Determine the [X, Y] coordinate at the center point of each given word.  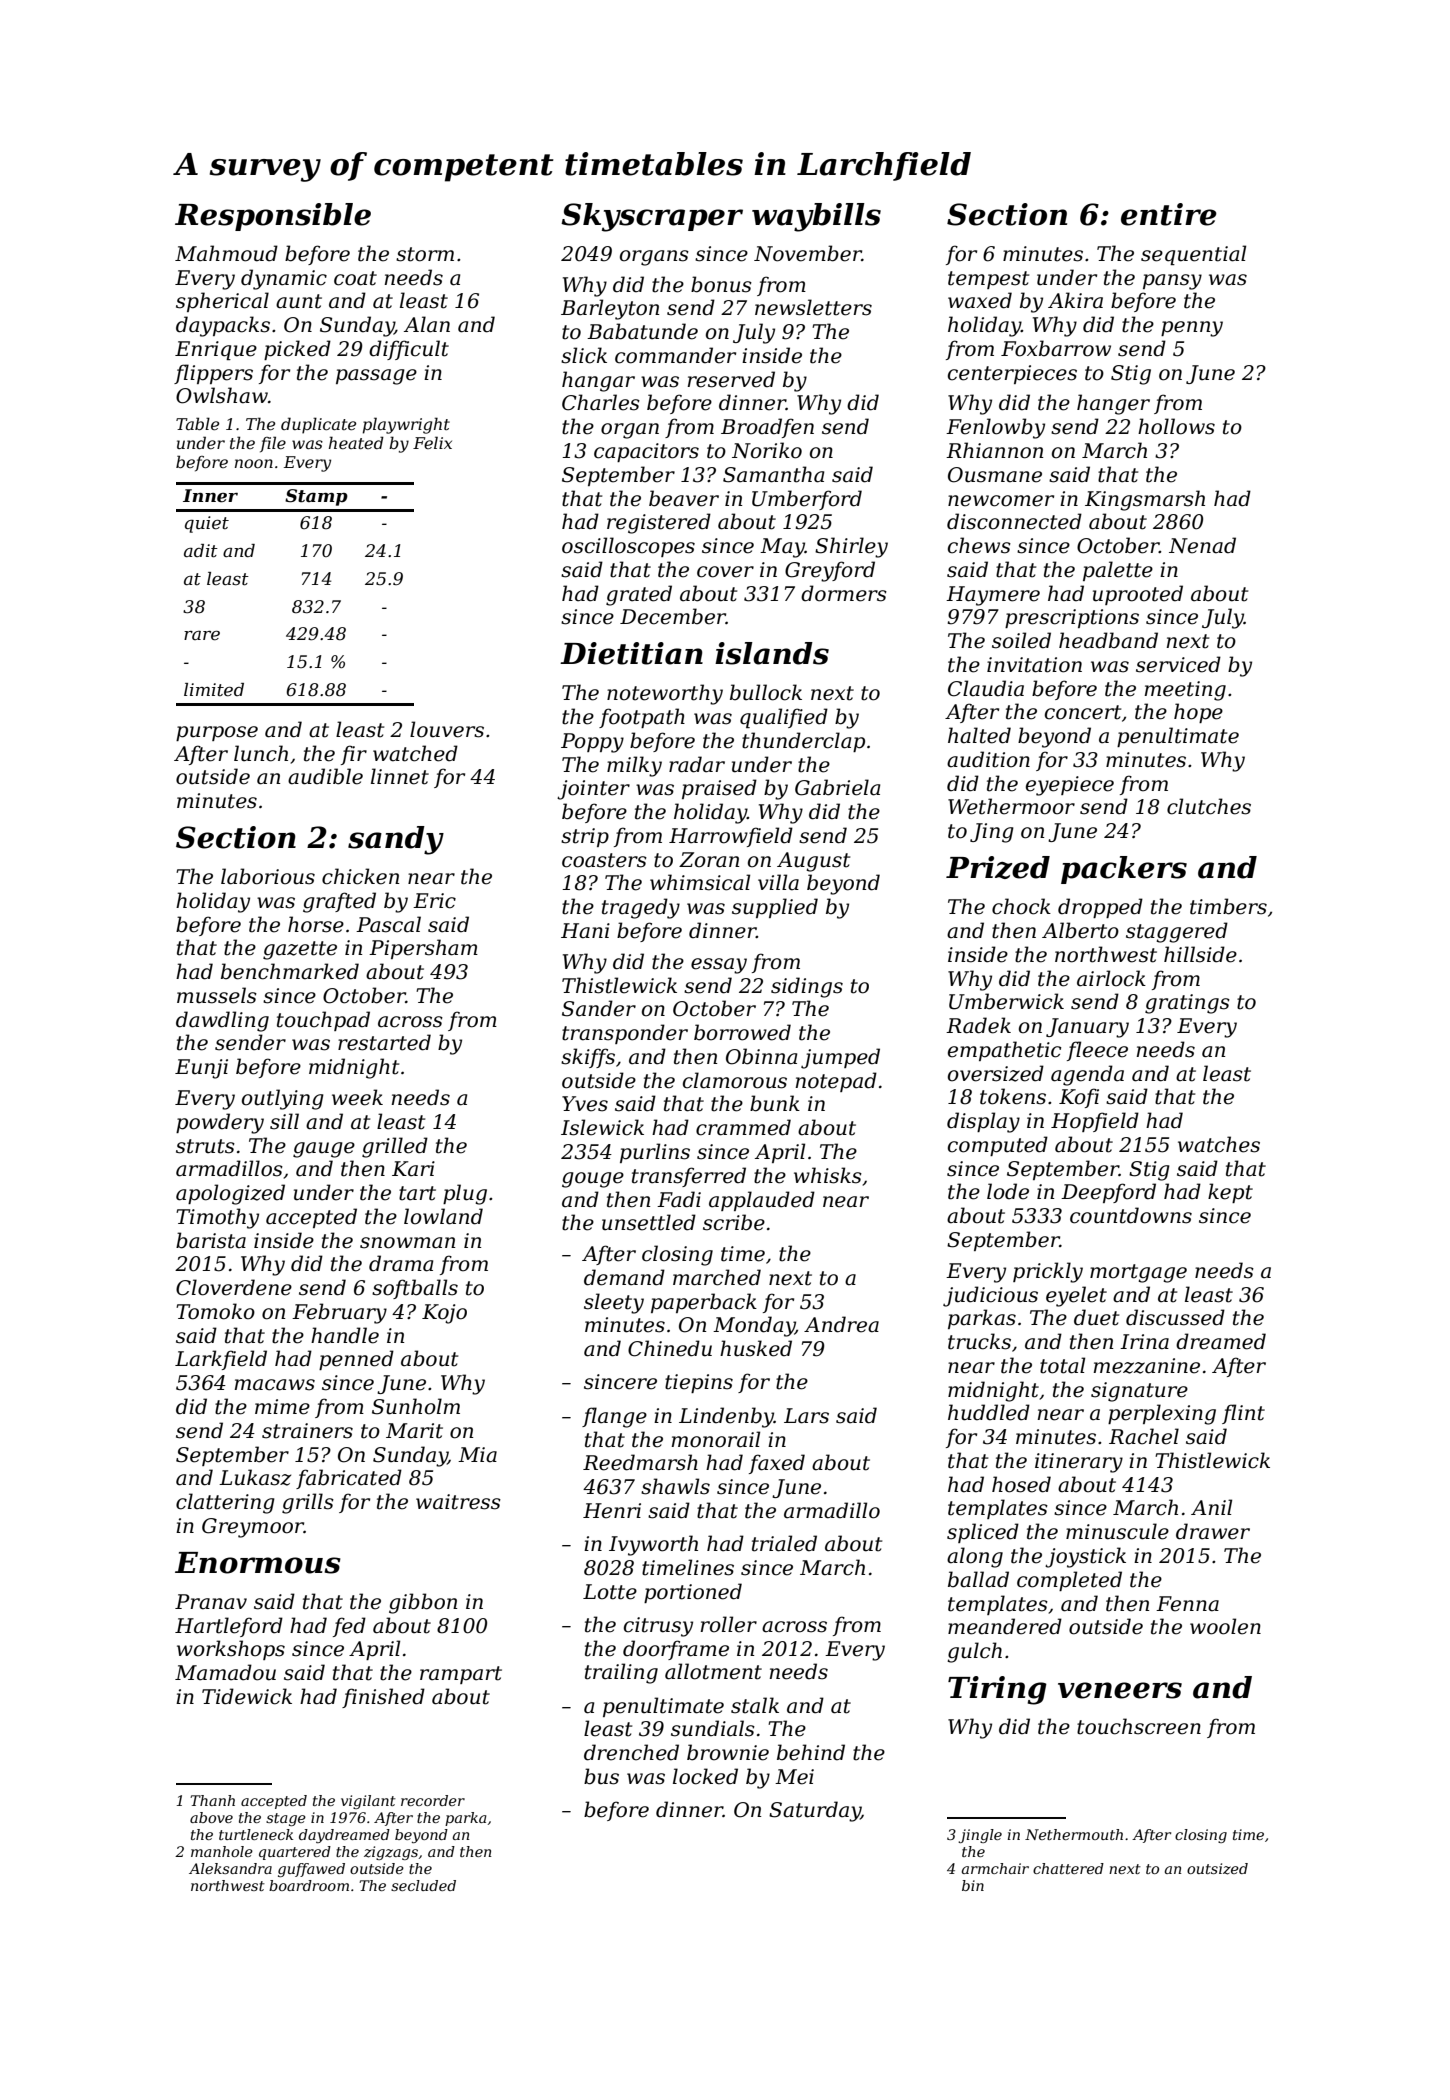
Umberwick [1006, 1001]
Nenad [1202, 545]
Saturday [815, 1811]
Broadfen [767, 428]
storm [425, 254]
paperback [704, 1303]
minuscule [1117, 1531]
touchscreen [1139, 1726]
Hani [585, 931]
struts [205, 1146]
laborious [268, 876]
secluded [423, 1885]
